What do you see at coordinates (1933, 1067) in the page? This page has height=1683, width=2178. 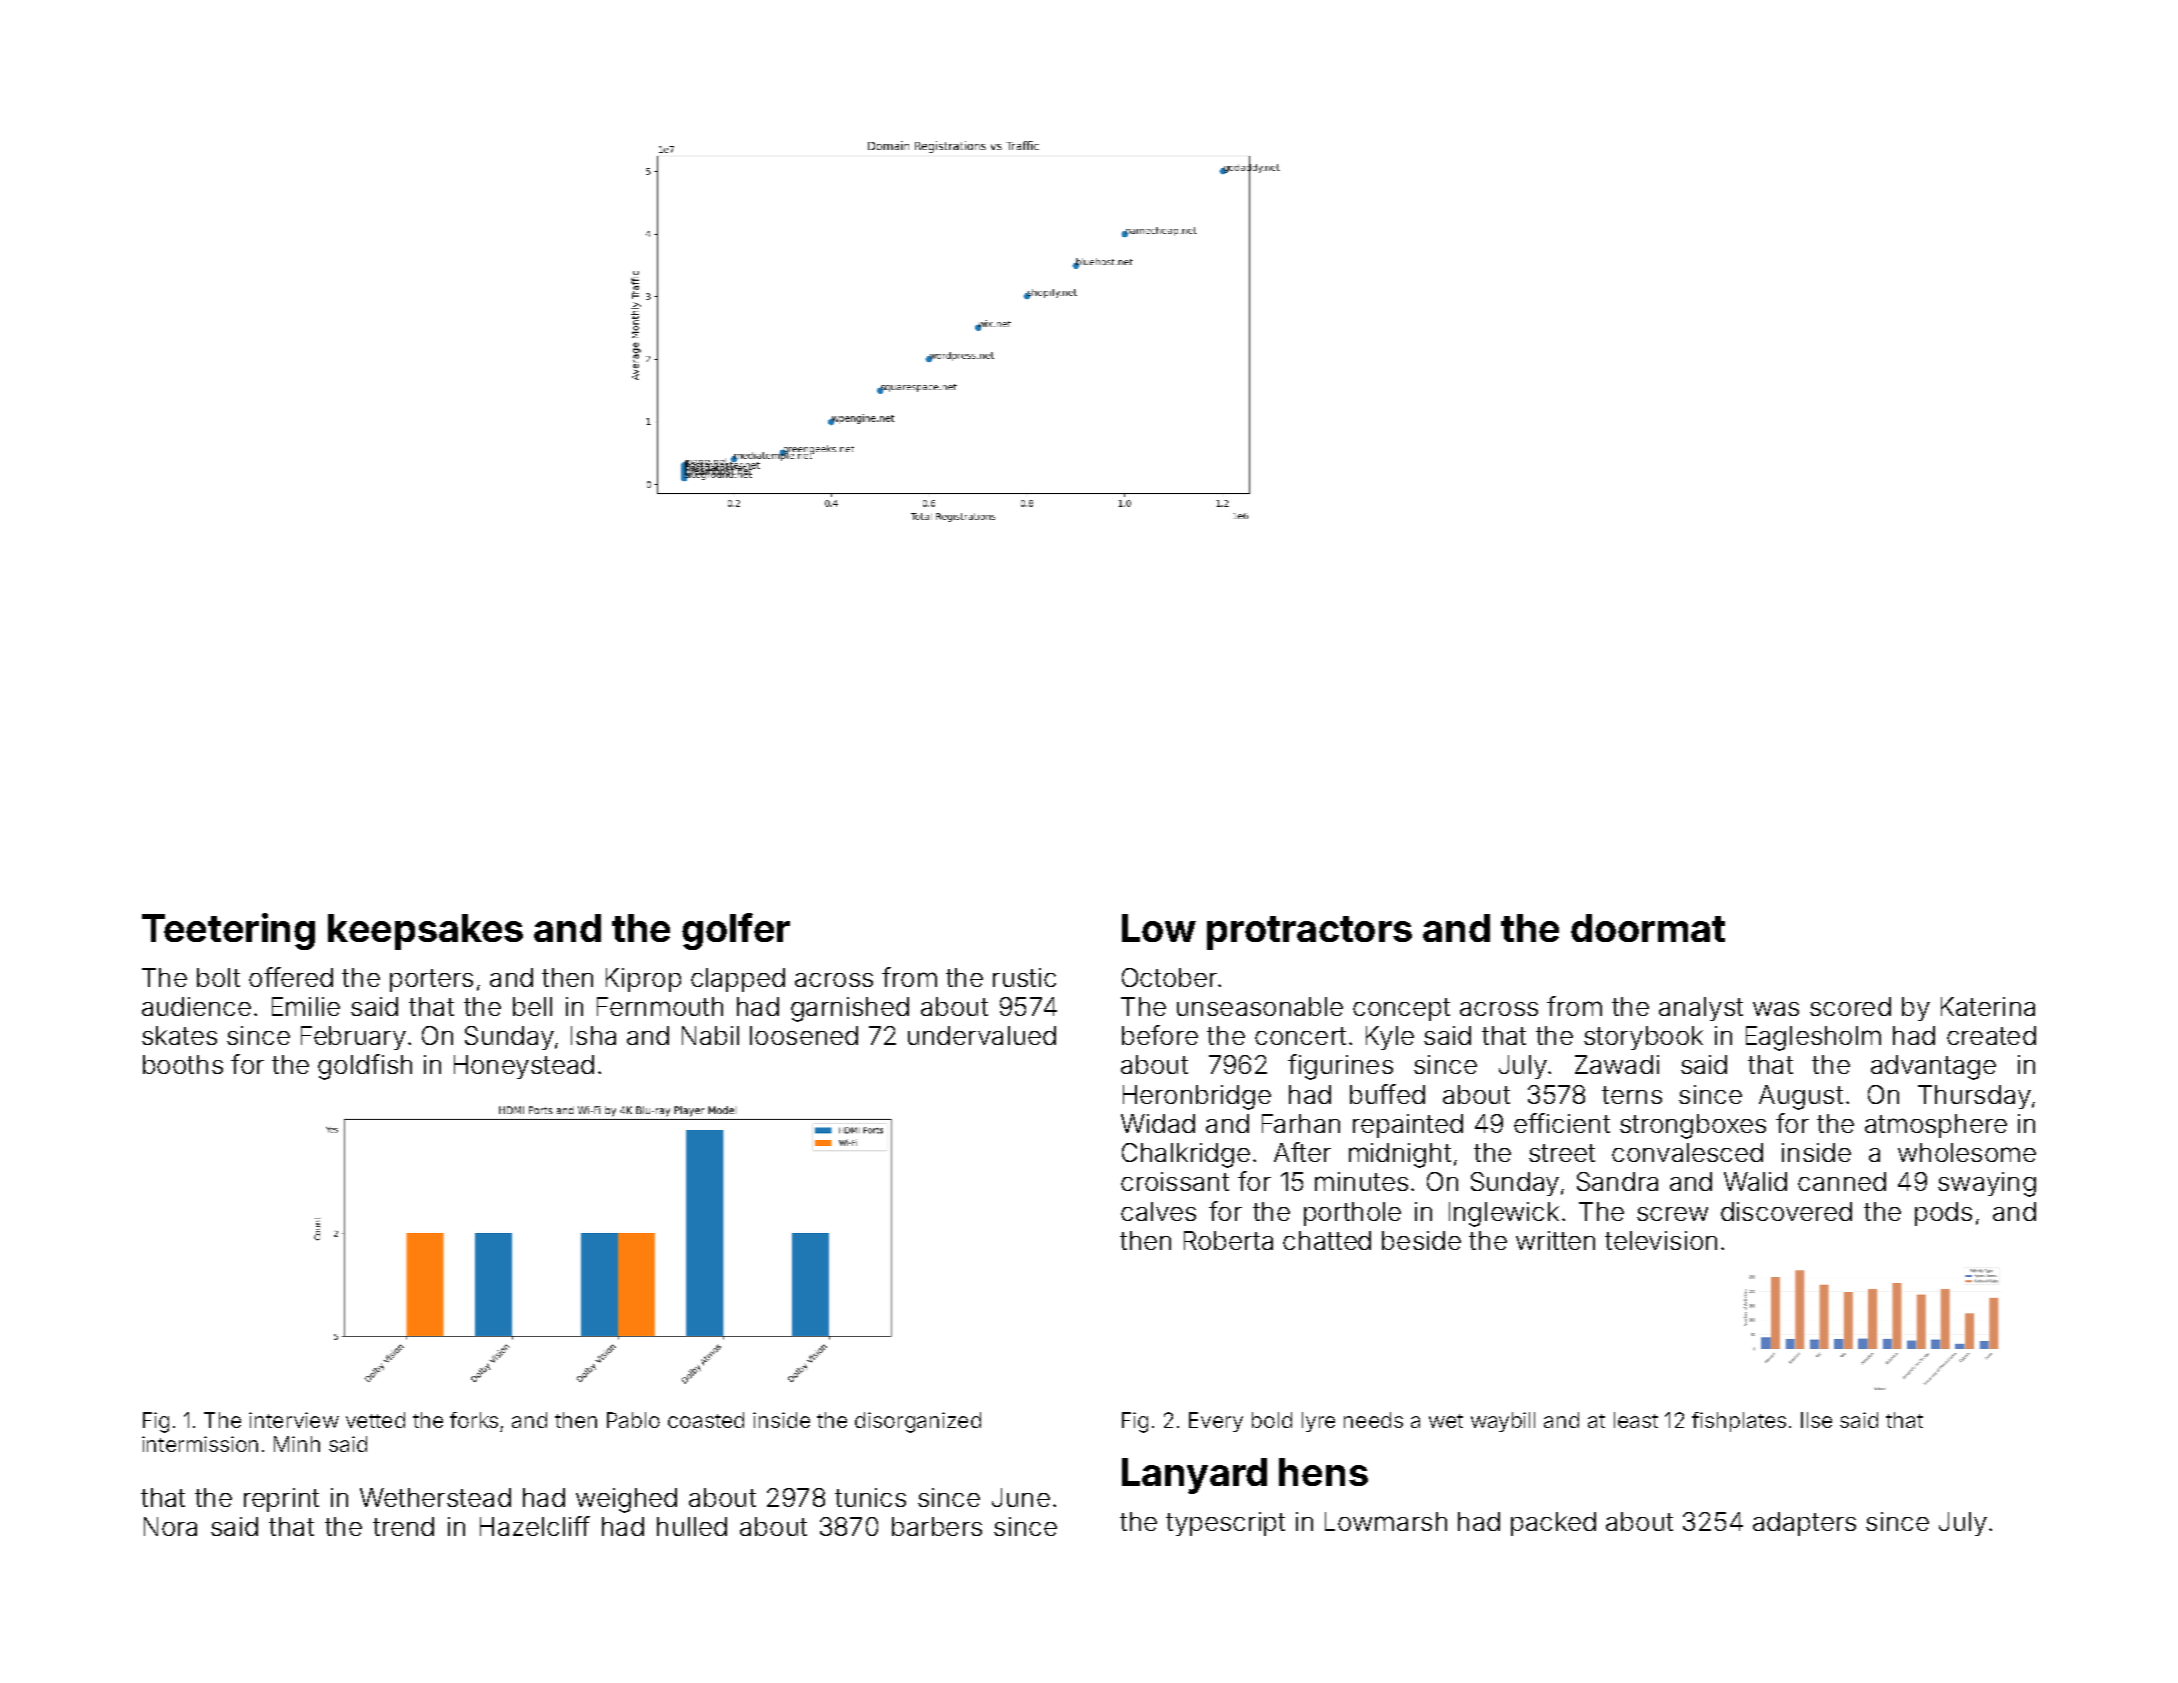 I see `advantage` at bounding box center [1933, 1067].
